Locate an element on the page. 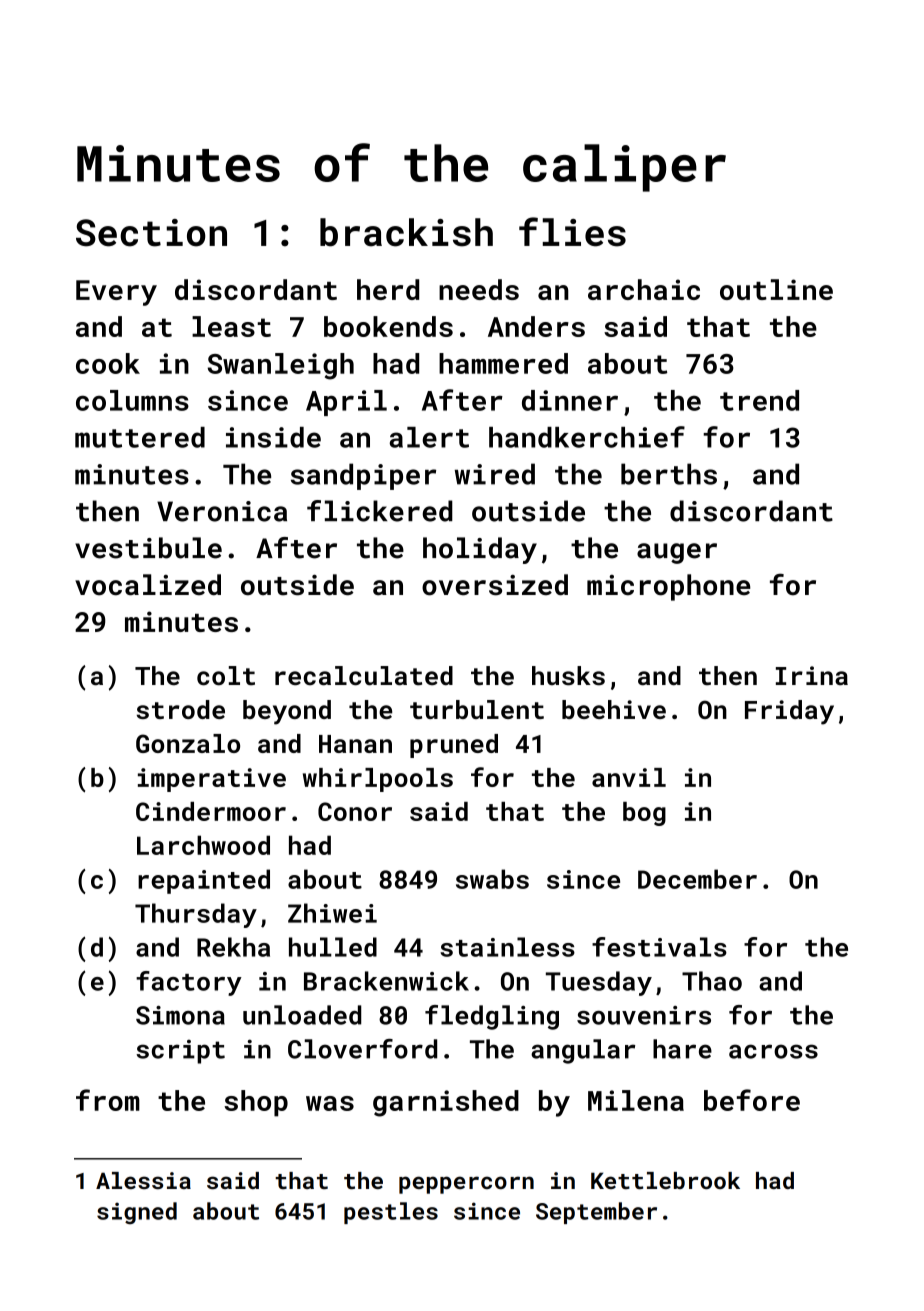 This page has width=924, height=1311. flies is located at coordinates (572, 232).
